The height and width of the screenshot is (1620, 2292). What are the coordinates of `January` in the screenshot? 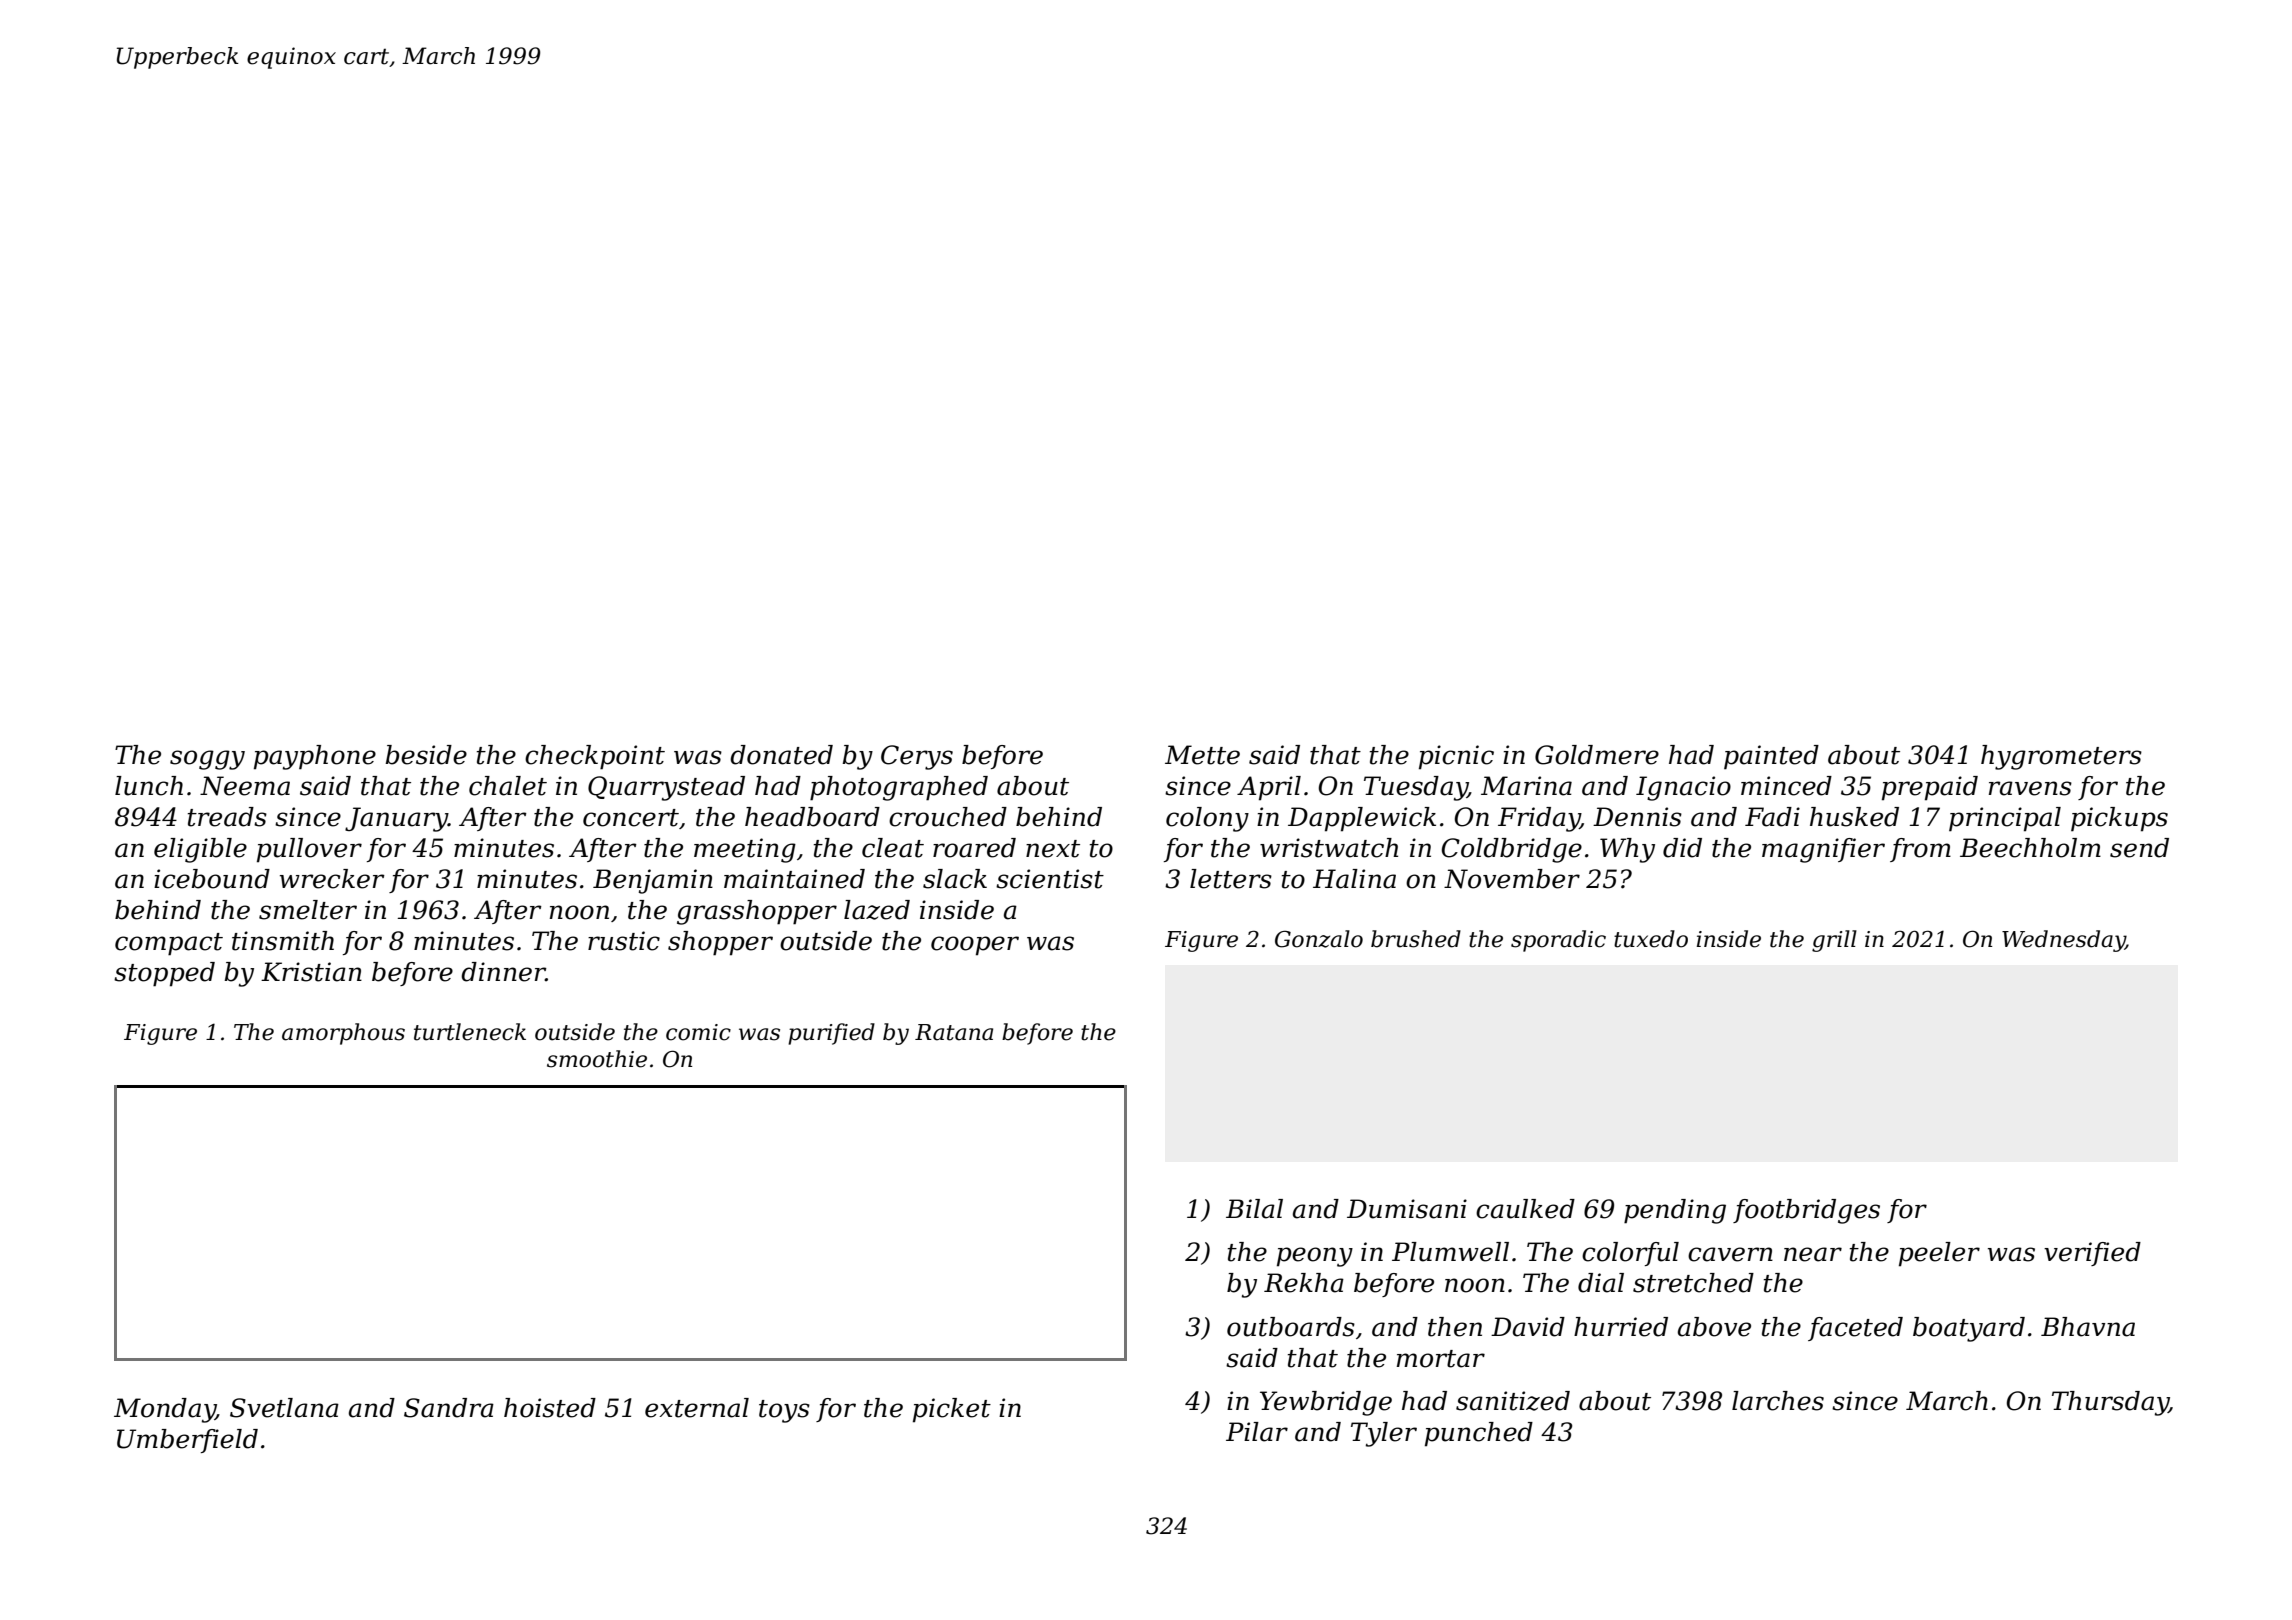 It's located at (396, 819).
